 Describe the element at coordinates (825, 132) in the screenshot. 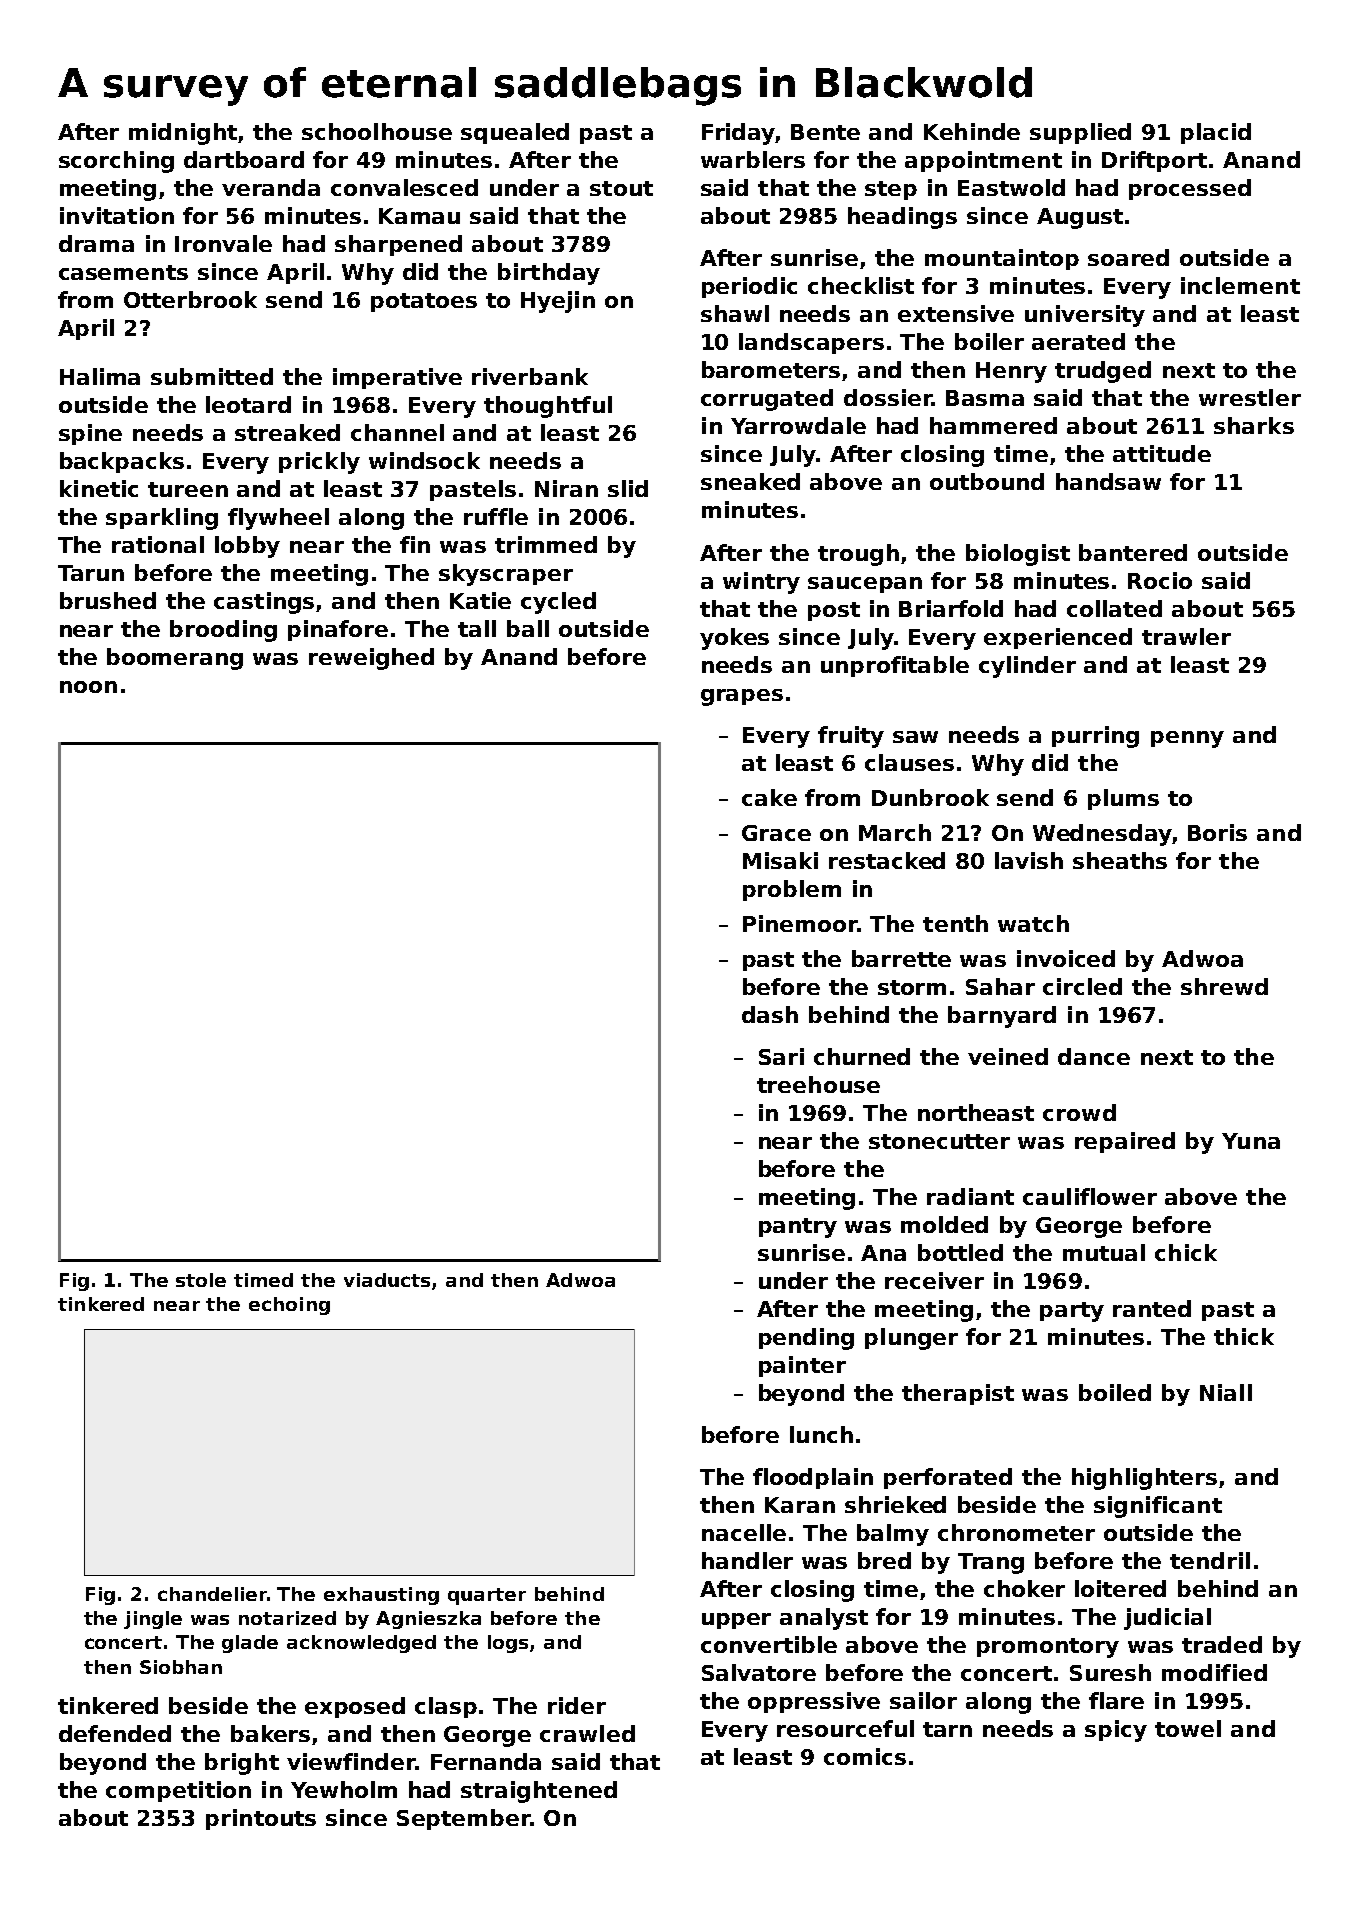

I see `Bente` at that location.
